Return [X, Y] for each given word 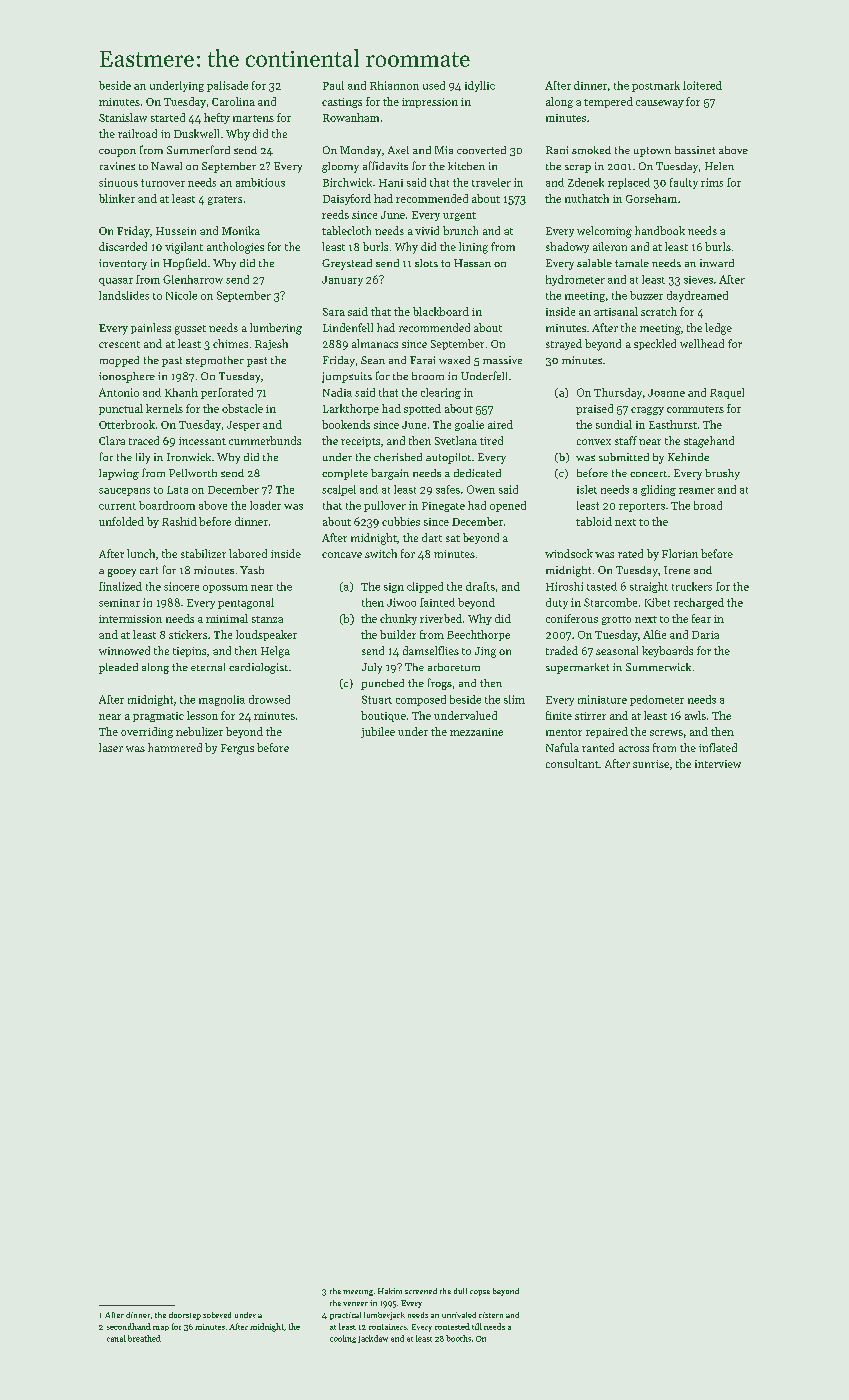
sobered [217, 1315]
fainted [437, 602]
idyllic [480, 86]
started [168, 117]
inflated [718, 747]
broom [428, 376]
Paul [333, 85]
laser [111, 747]
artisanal [616, 311]
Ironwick [189, 457]
